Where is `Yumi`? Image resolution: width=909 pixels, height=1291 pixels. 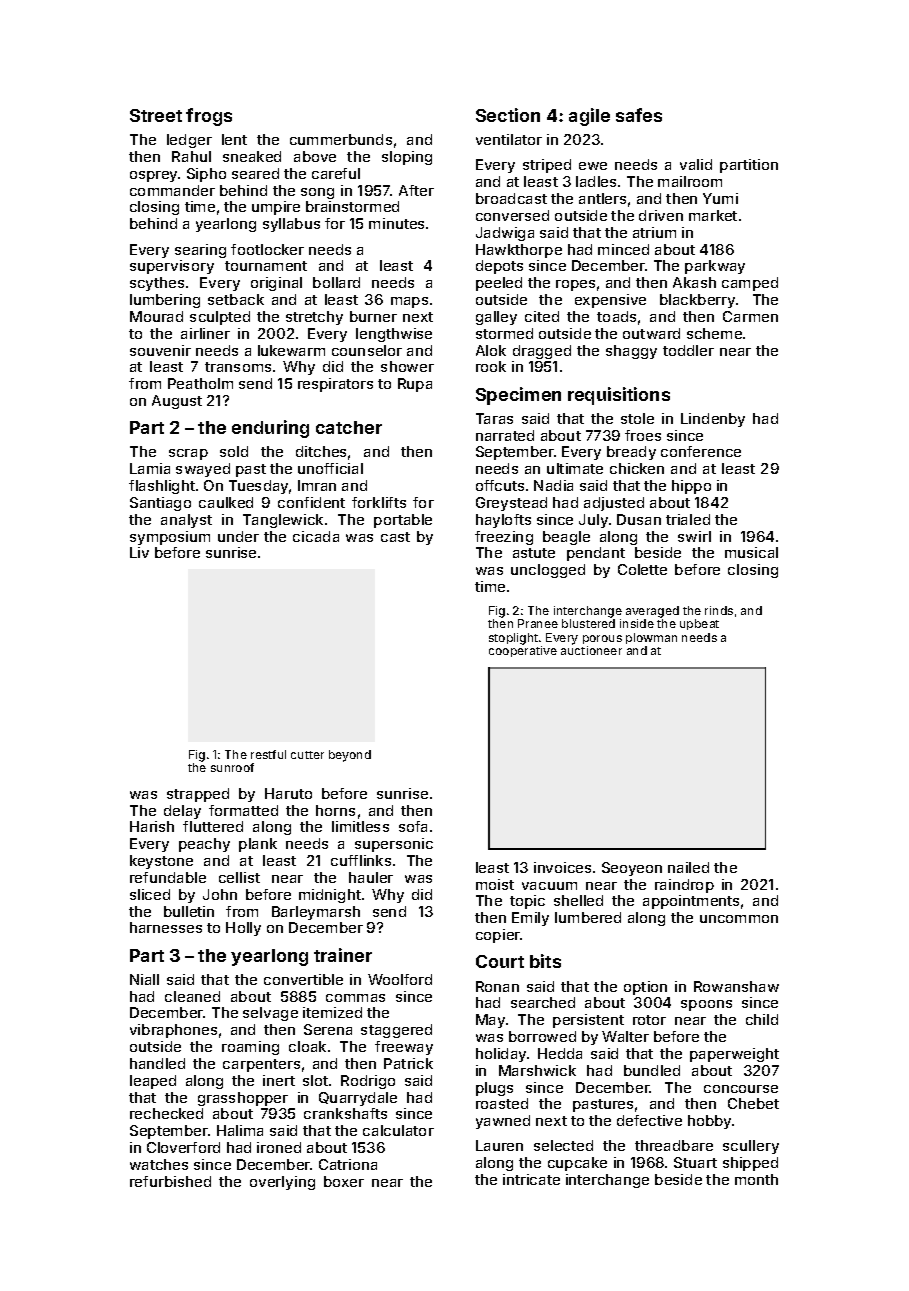
Yumi is located at coordinates (720, 198).
